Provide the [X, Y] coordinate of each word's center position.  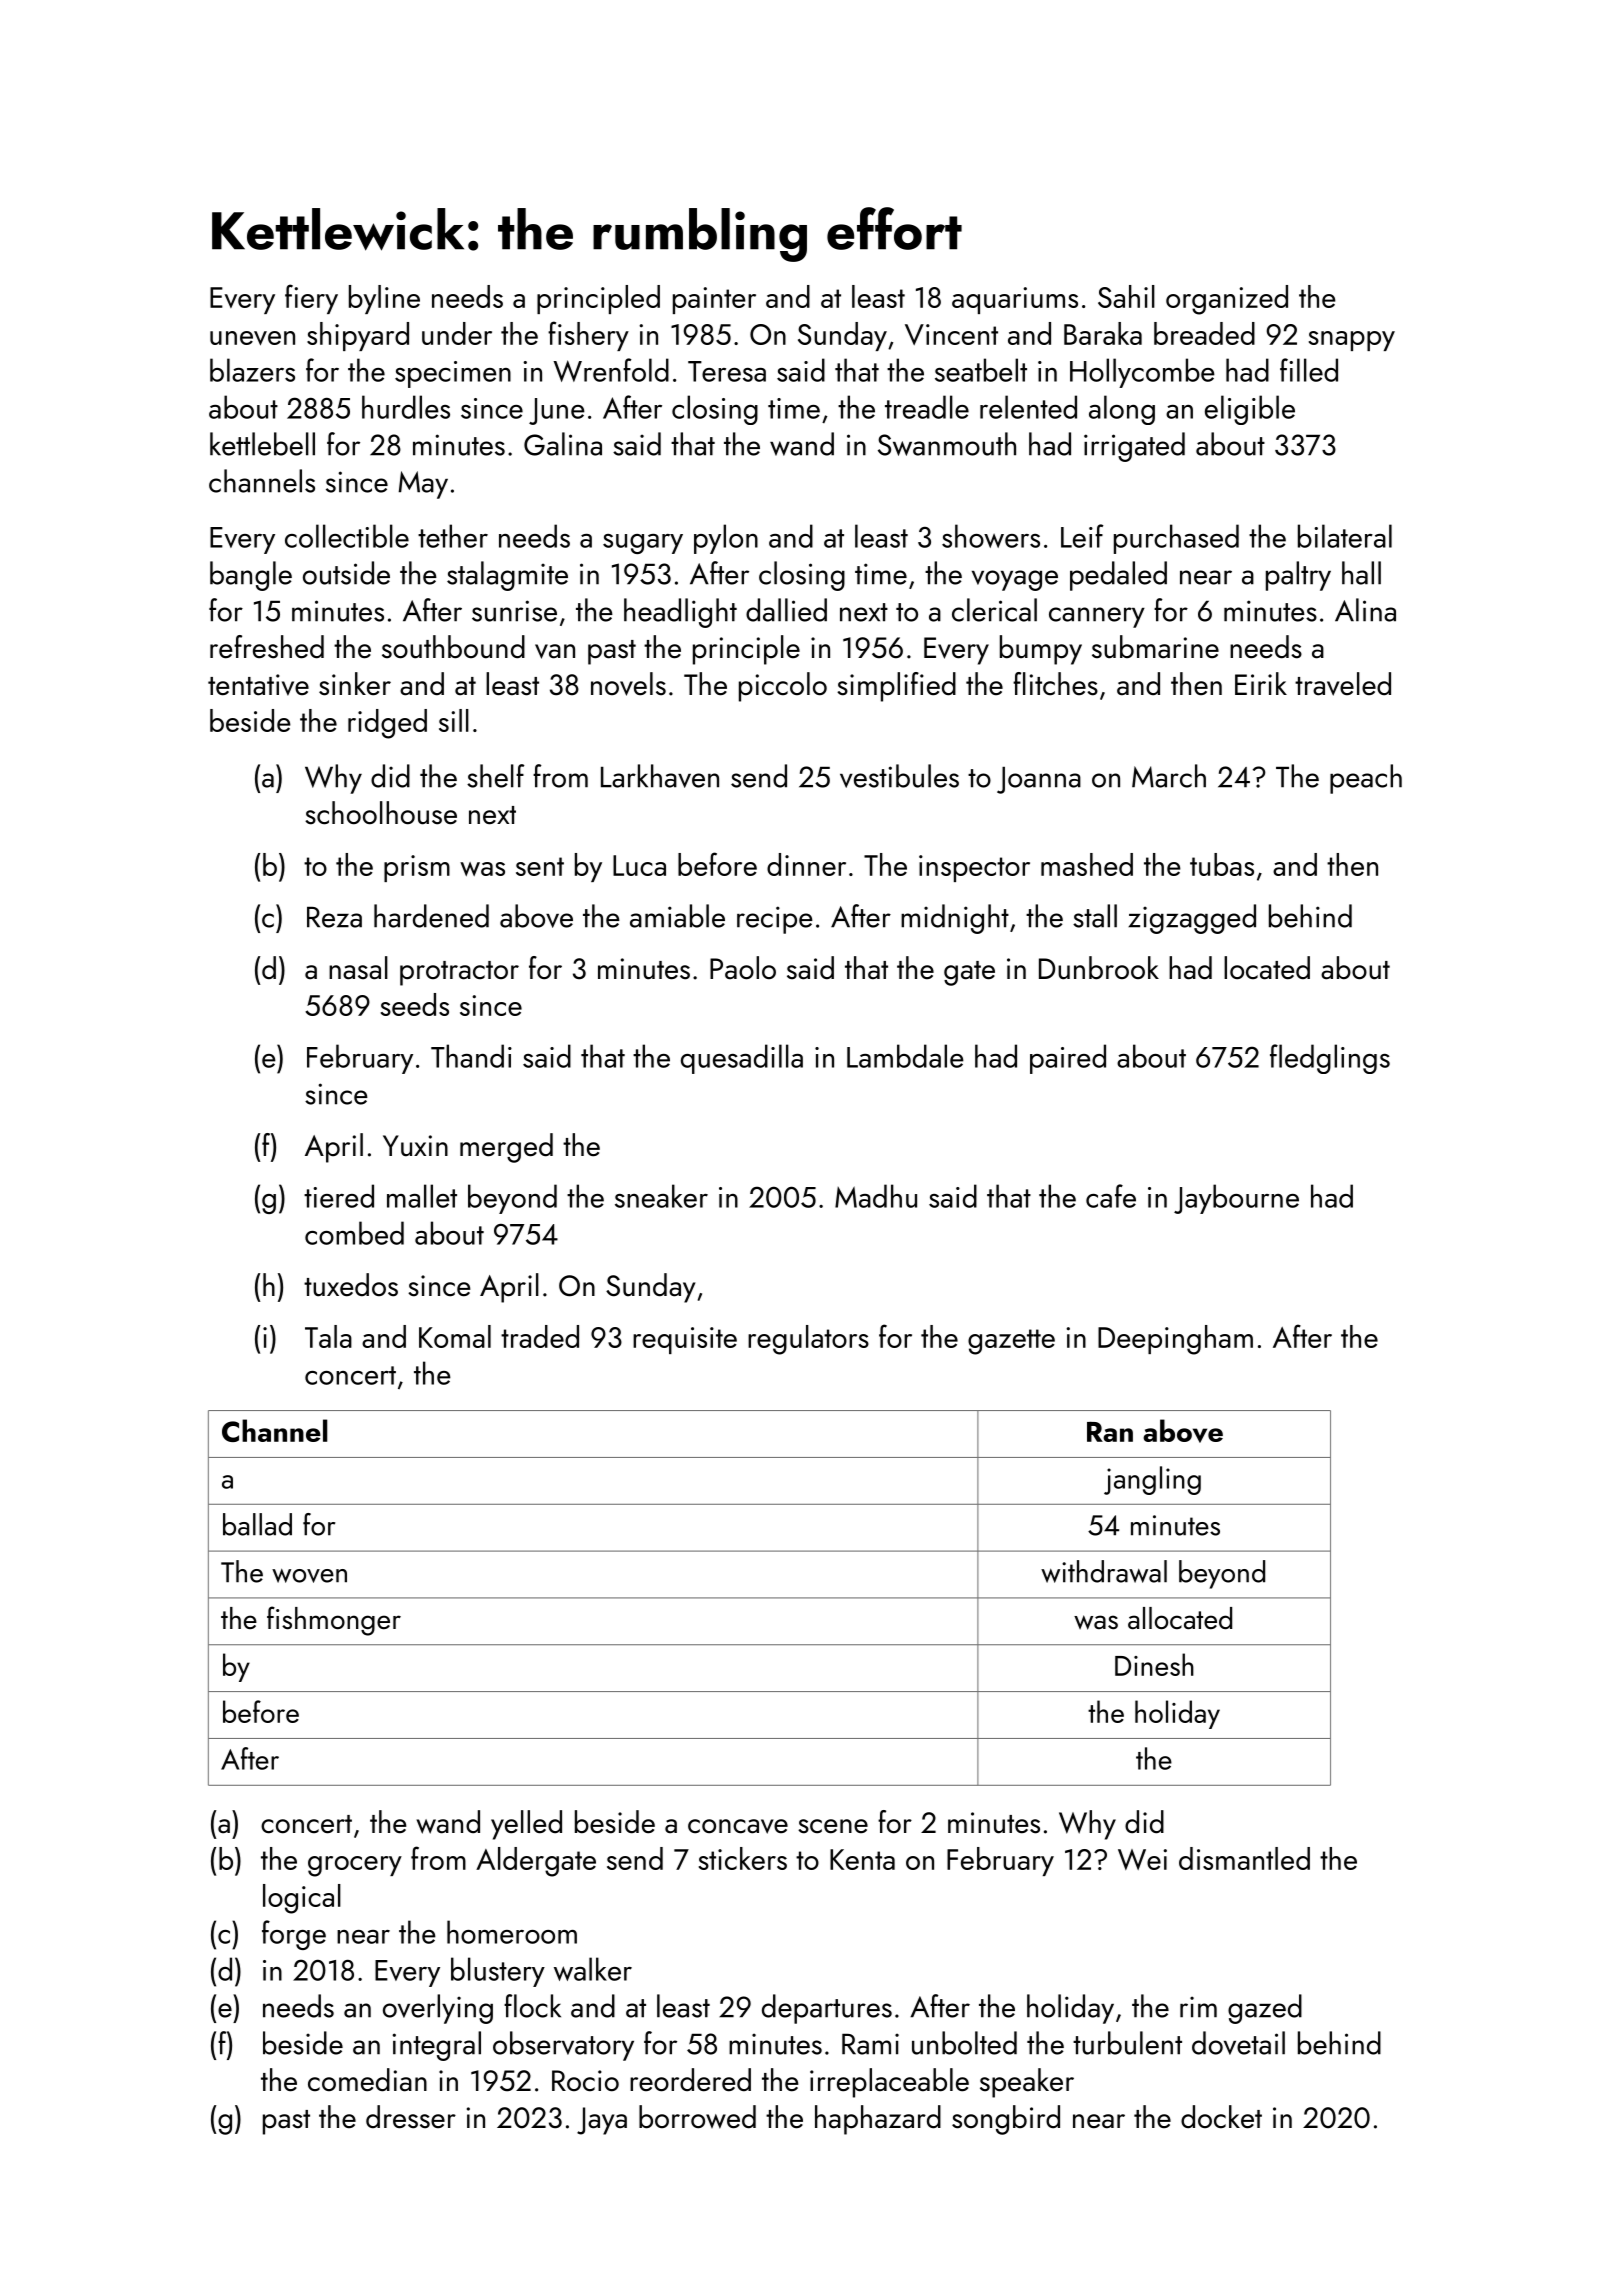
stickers [743, 1858]
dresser [411, 2117]
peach [1366, 779]
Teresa [727, 371]
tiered [339, 1196]
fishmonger [334, 1621]
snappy [1352, 341]
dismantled [1244, 1858]
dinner [806, 864]
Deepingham [1175, 1340]
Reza [334, 917]
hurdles [406, 407]
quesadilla [742, 1059]
